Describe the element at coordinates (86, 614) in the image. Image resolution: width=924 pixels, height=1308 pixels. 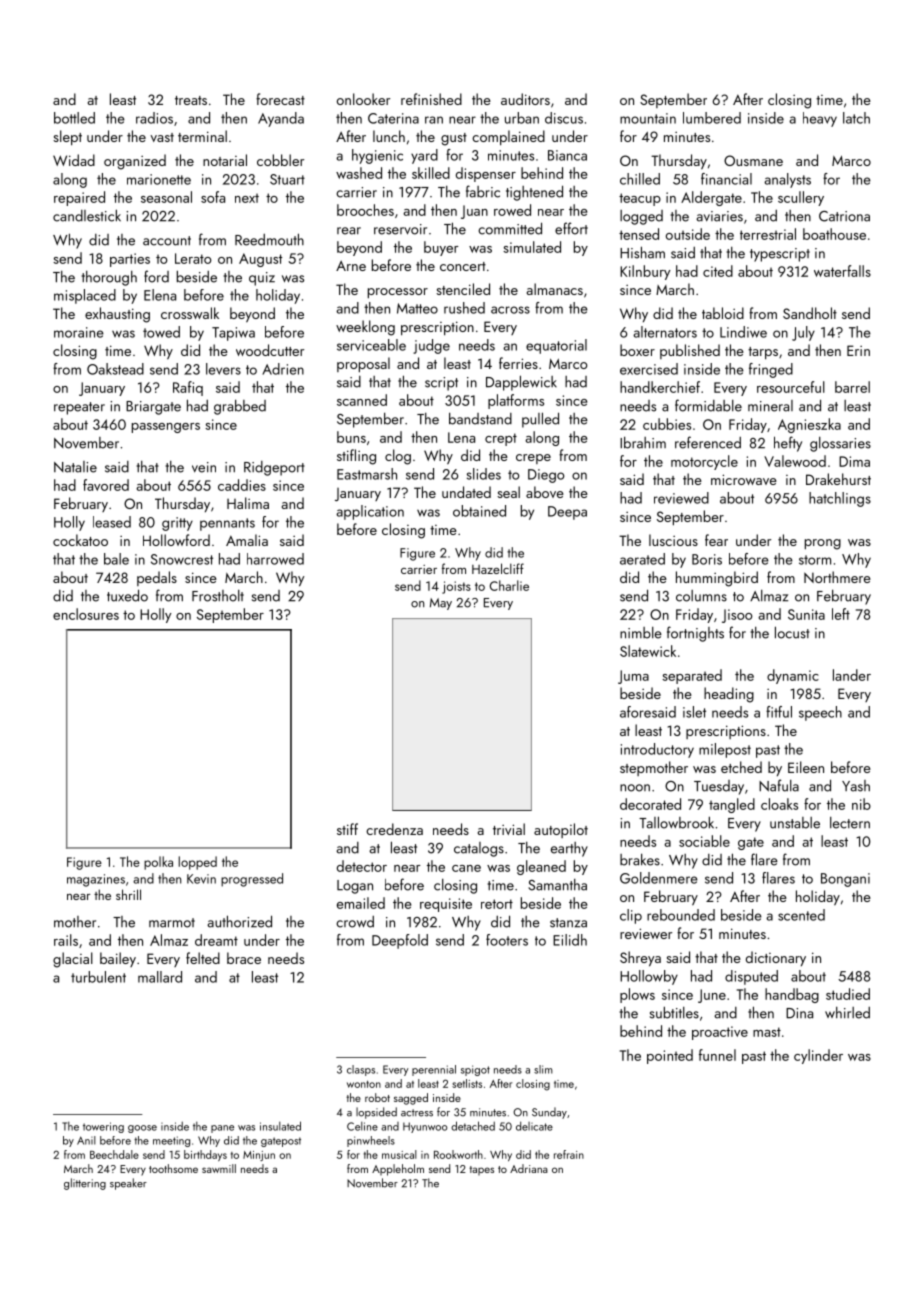
I see `enclosures` at that location.
